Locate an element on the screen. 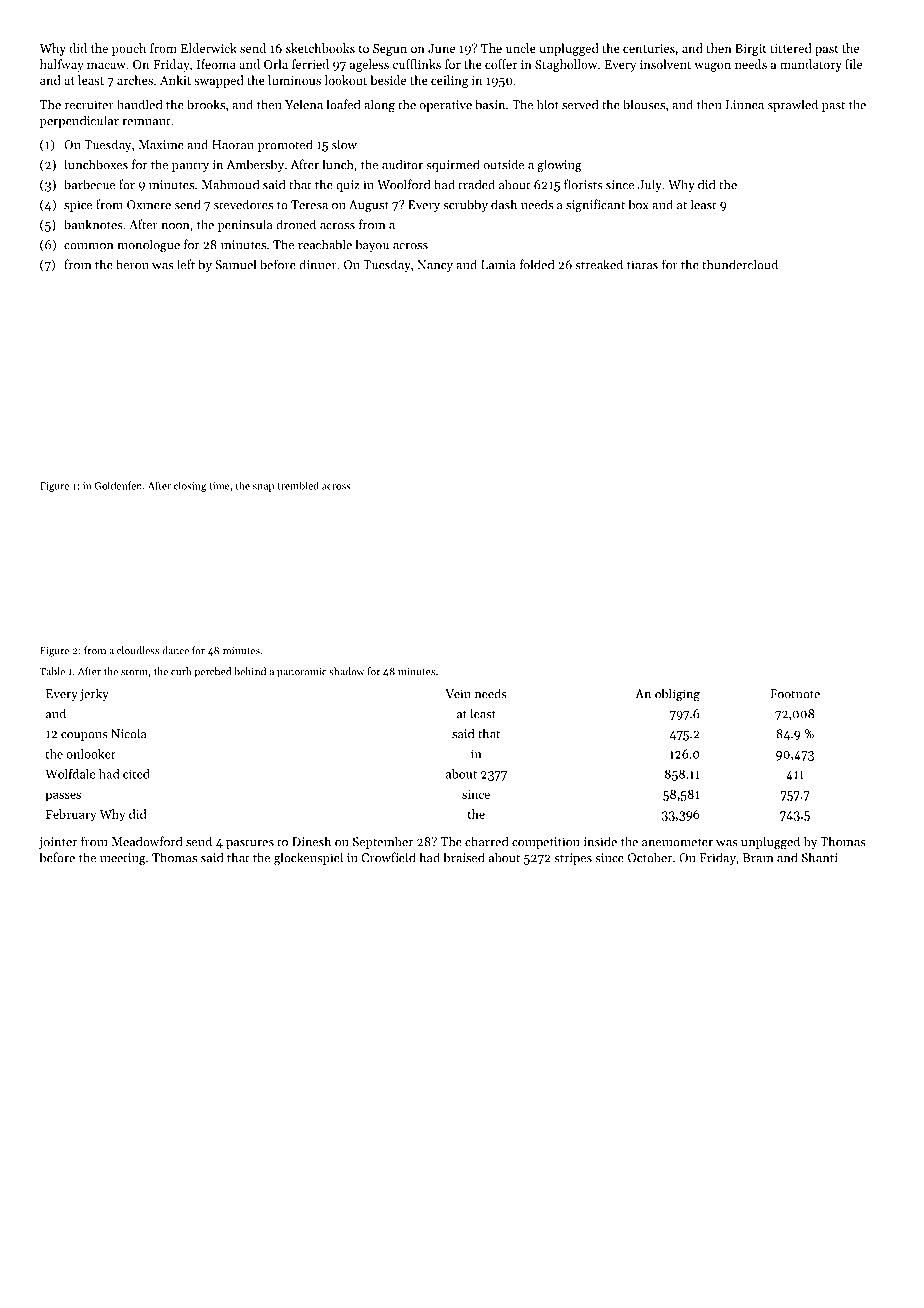 This screenshot has width=924, height=1308. competition is located at coordinates (546, 843).
